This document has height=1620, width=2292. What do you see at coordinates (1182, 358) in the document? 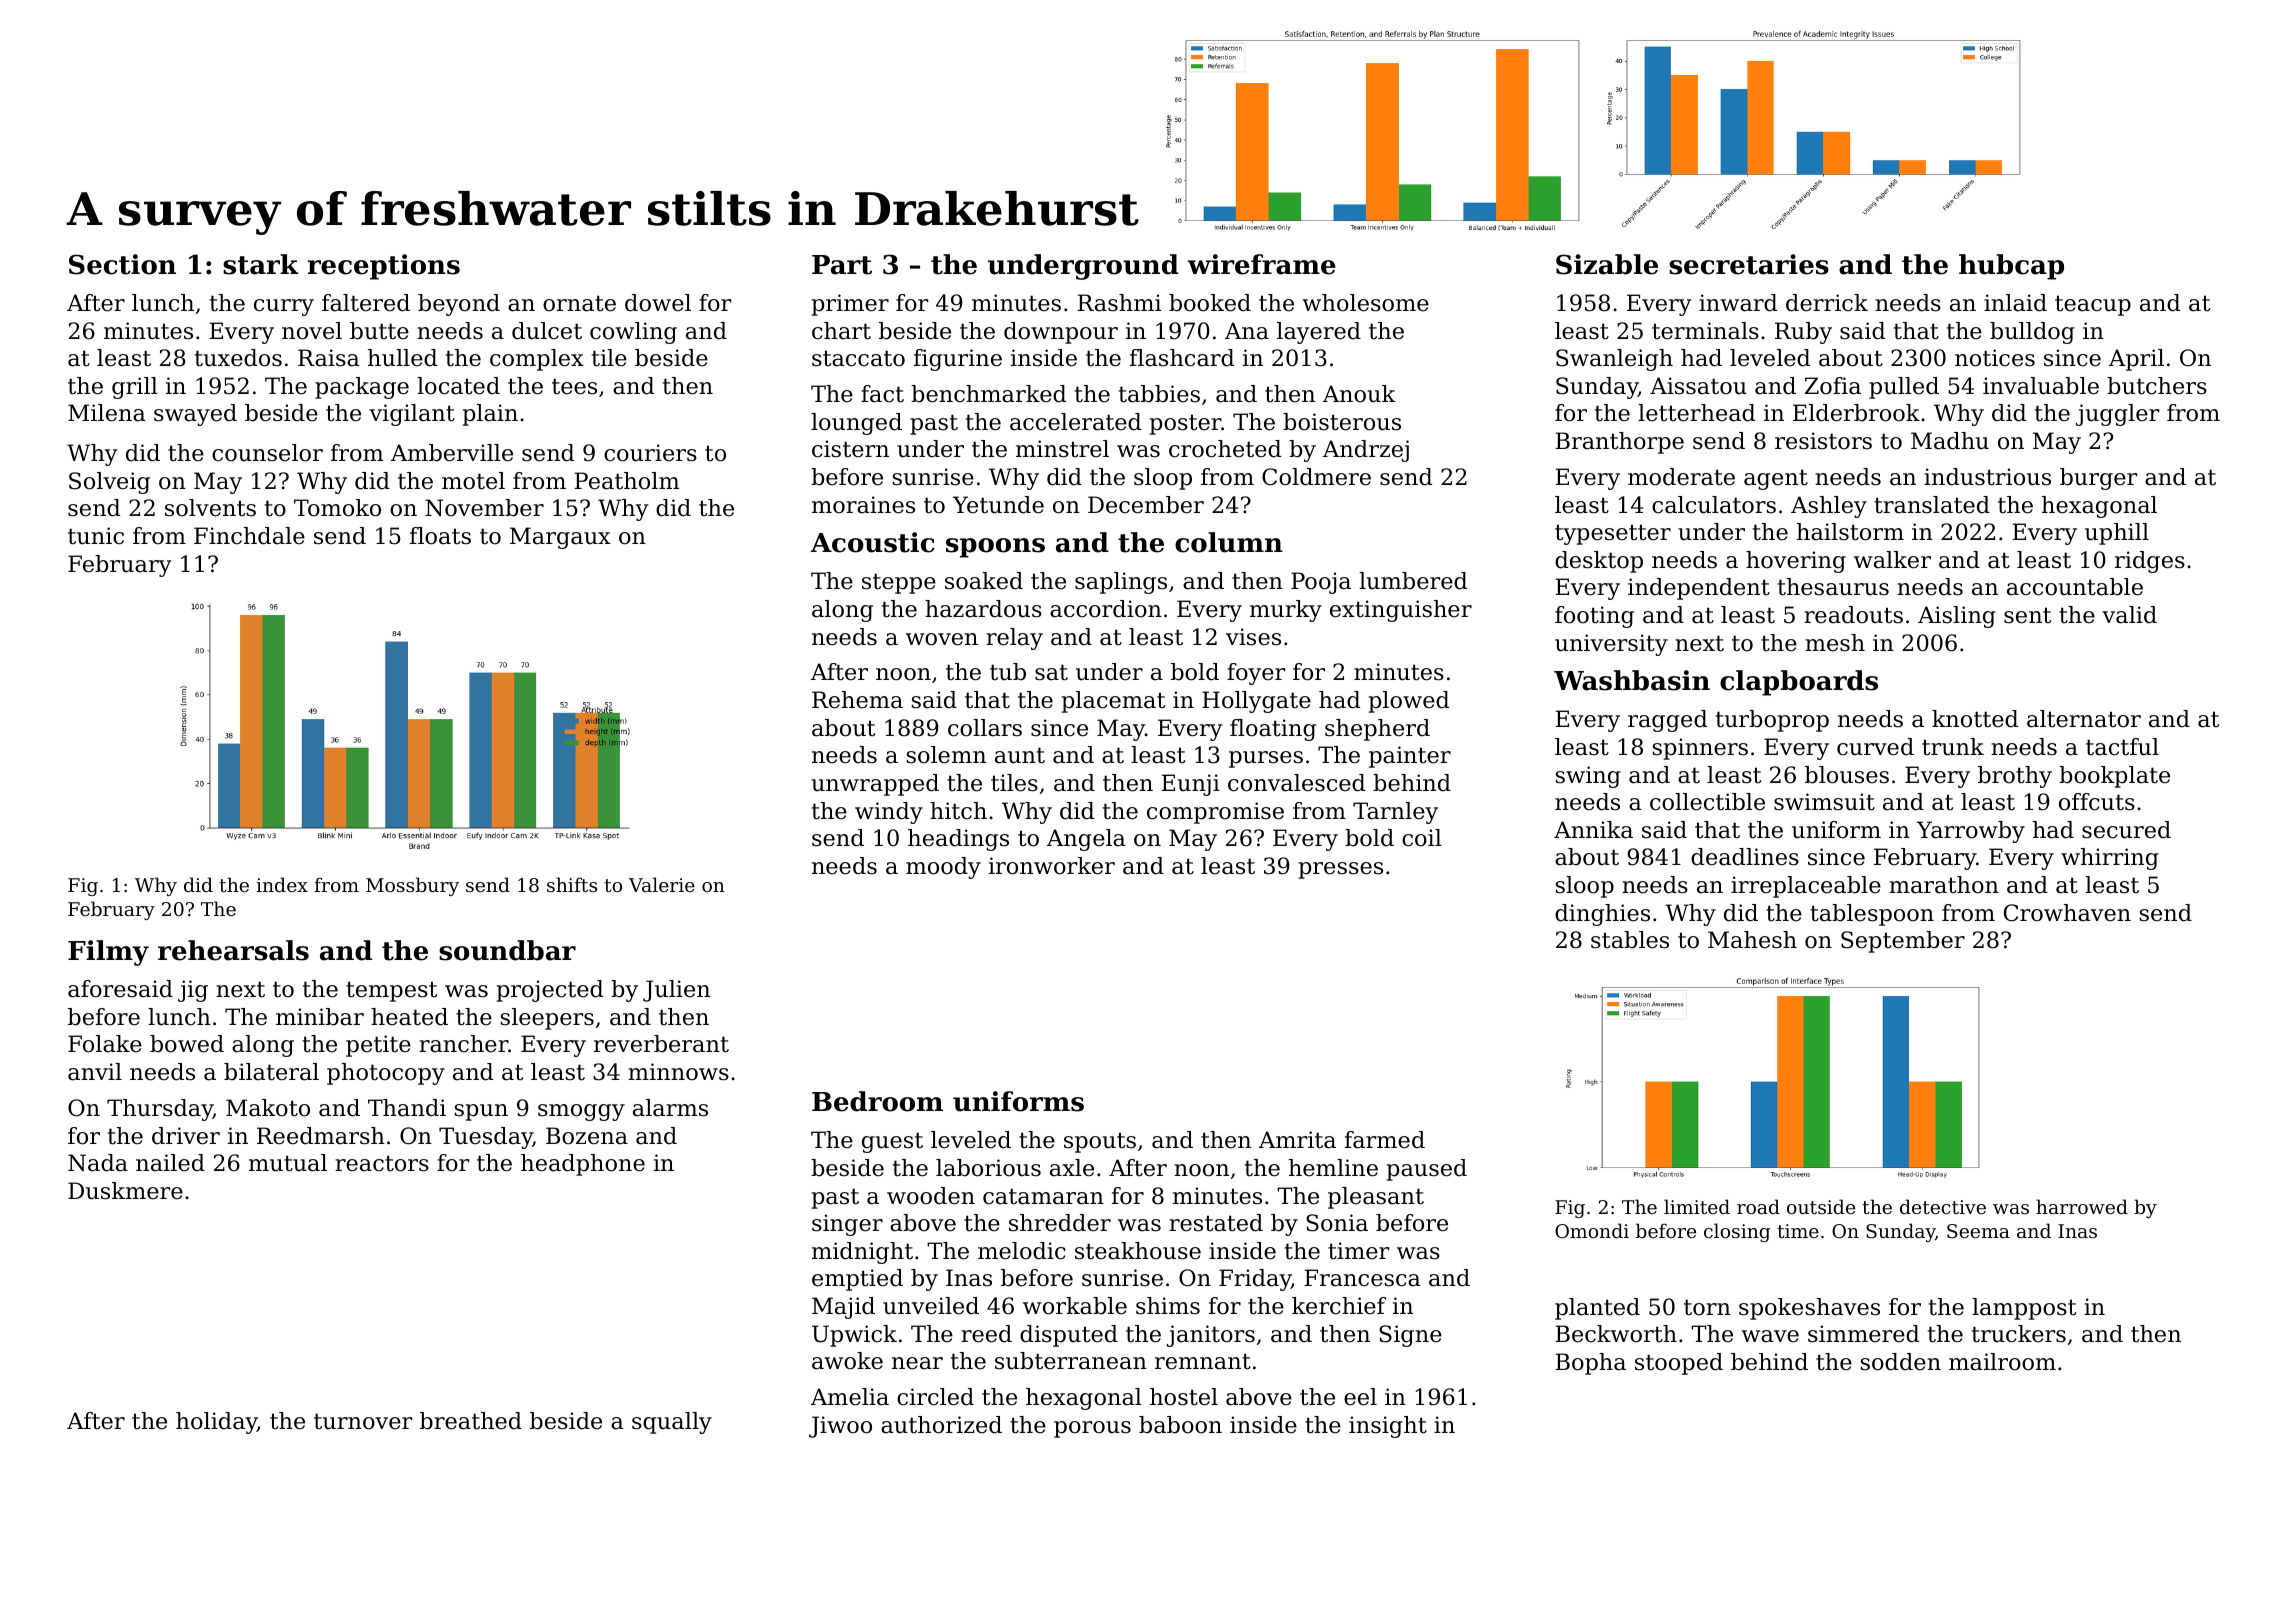
I see `flashcard` at bounding box center [1182, 358].
